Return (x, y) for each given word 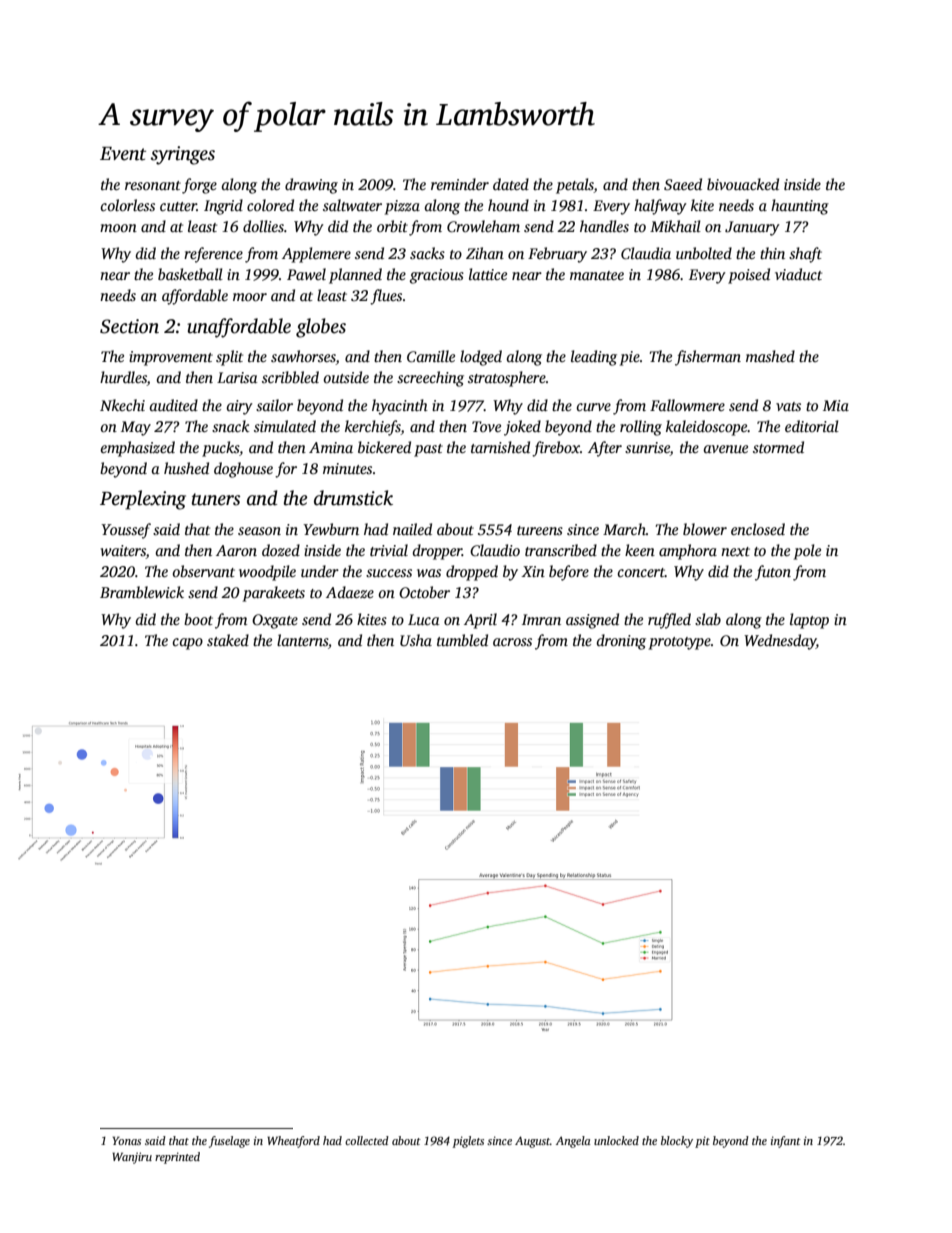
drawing (311, 186)
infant (786, 1142)
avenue (725, 449)
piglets (468, 1142)
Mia (836, 405)
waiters (123, 552)
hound (508, 205)
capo (187, 644)
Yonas (126, 1140)
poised (749, 276)
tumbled (462, 640)
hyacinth (400, 407)
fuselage (229, 1142)
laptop (809, 621)
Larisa (237, 377)
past (428, 450)
